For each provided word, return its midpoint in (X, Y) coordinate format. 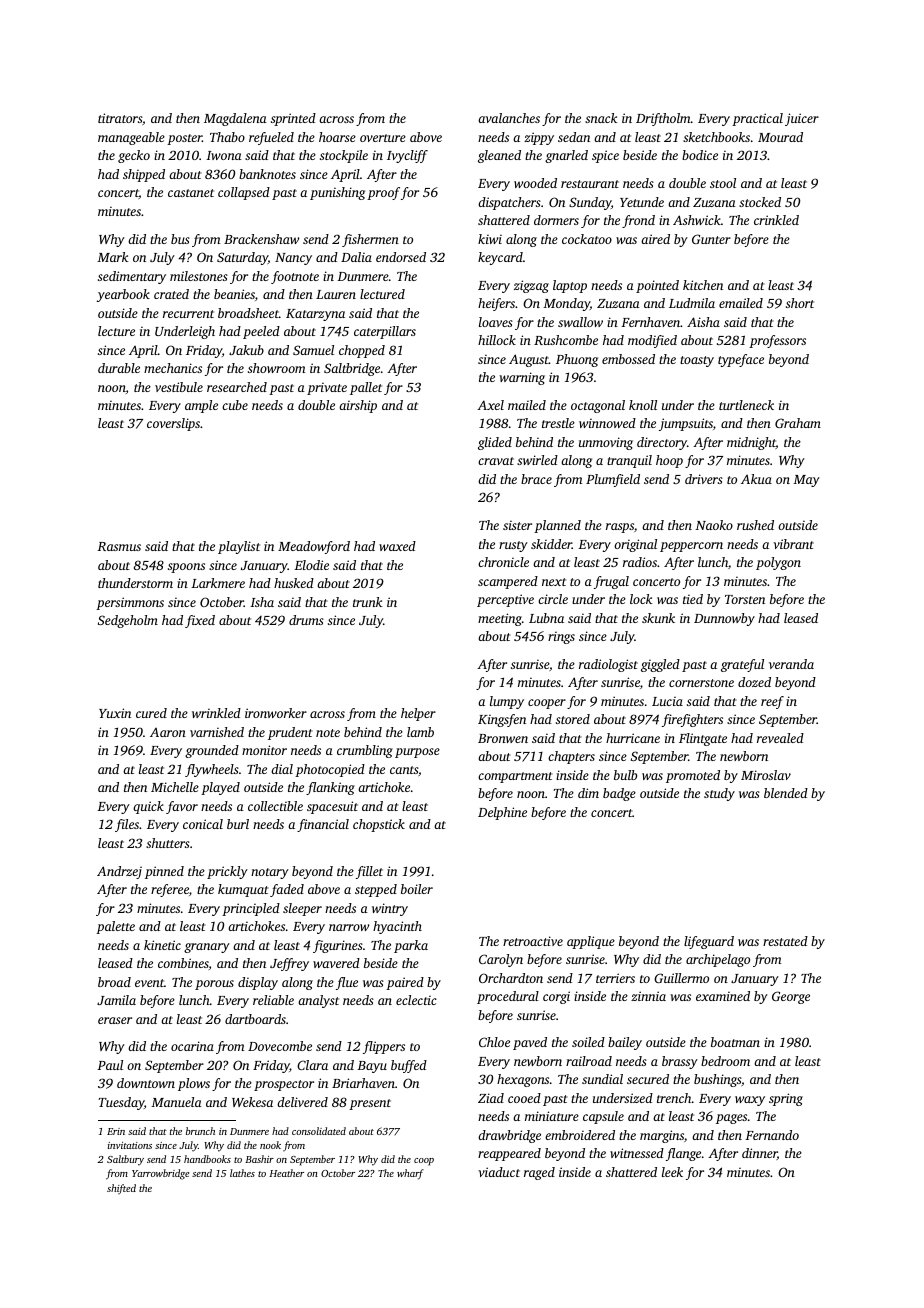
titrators (120, 118)
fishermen (370, 240)
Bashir (259, 1159)
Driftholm (663, 119)
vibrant (793, 544)
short (800, 303)
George (791, 997)
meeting (500, 619)
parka (411, 946)
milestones (199, 276)
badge (619, 794)
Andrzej (119, 872)
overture (383, 138)
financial (323, 825)
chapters (571, 757)
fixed (200, 621)
